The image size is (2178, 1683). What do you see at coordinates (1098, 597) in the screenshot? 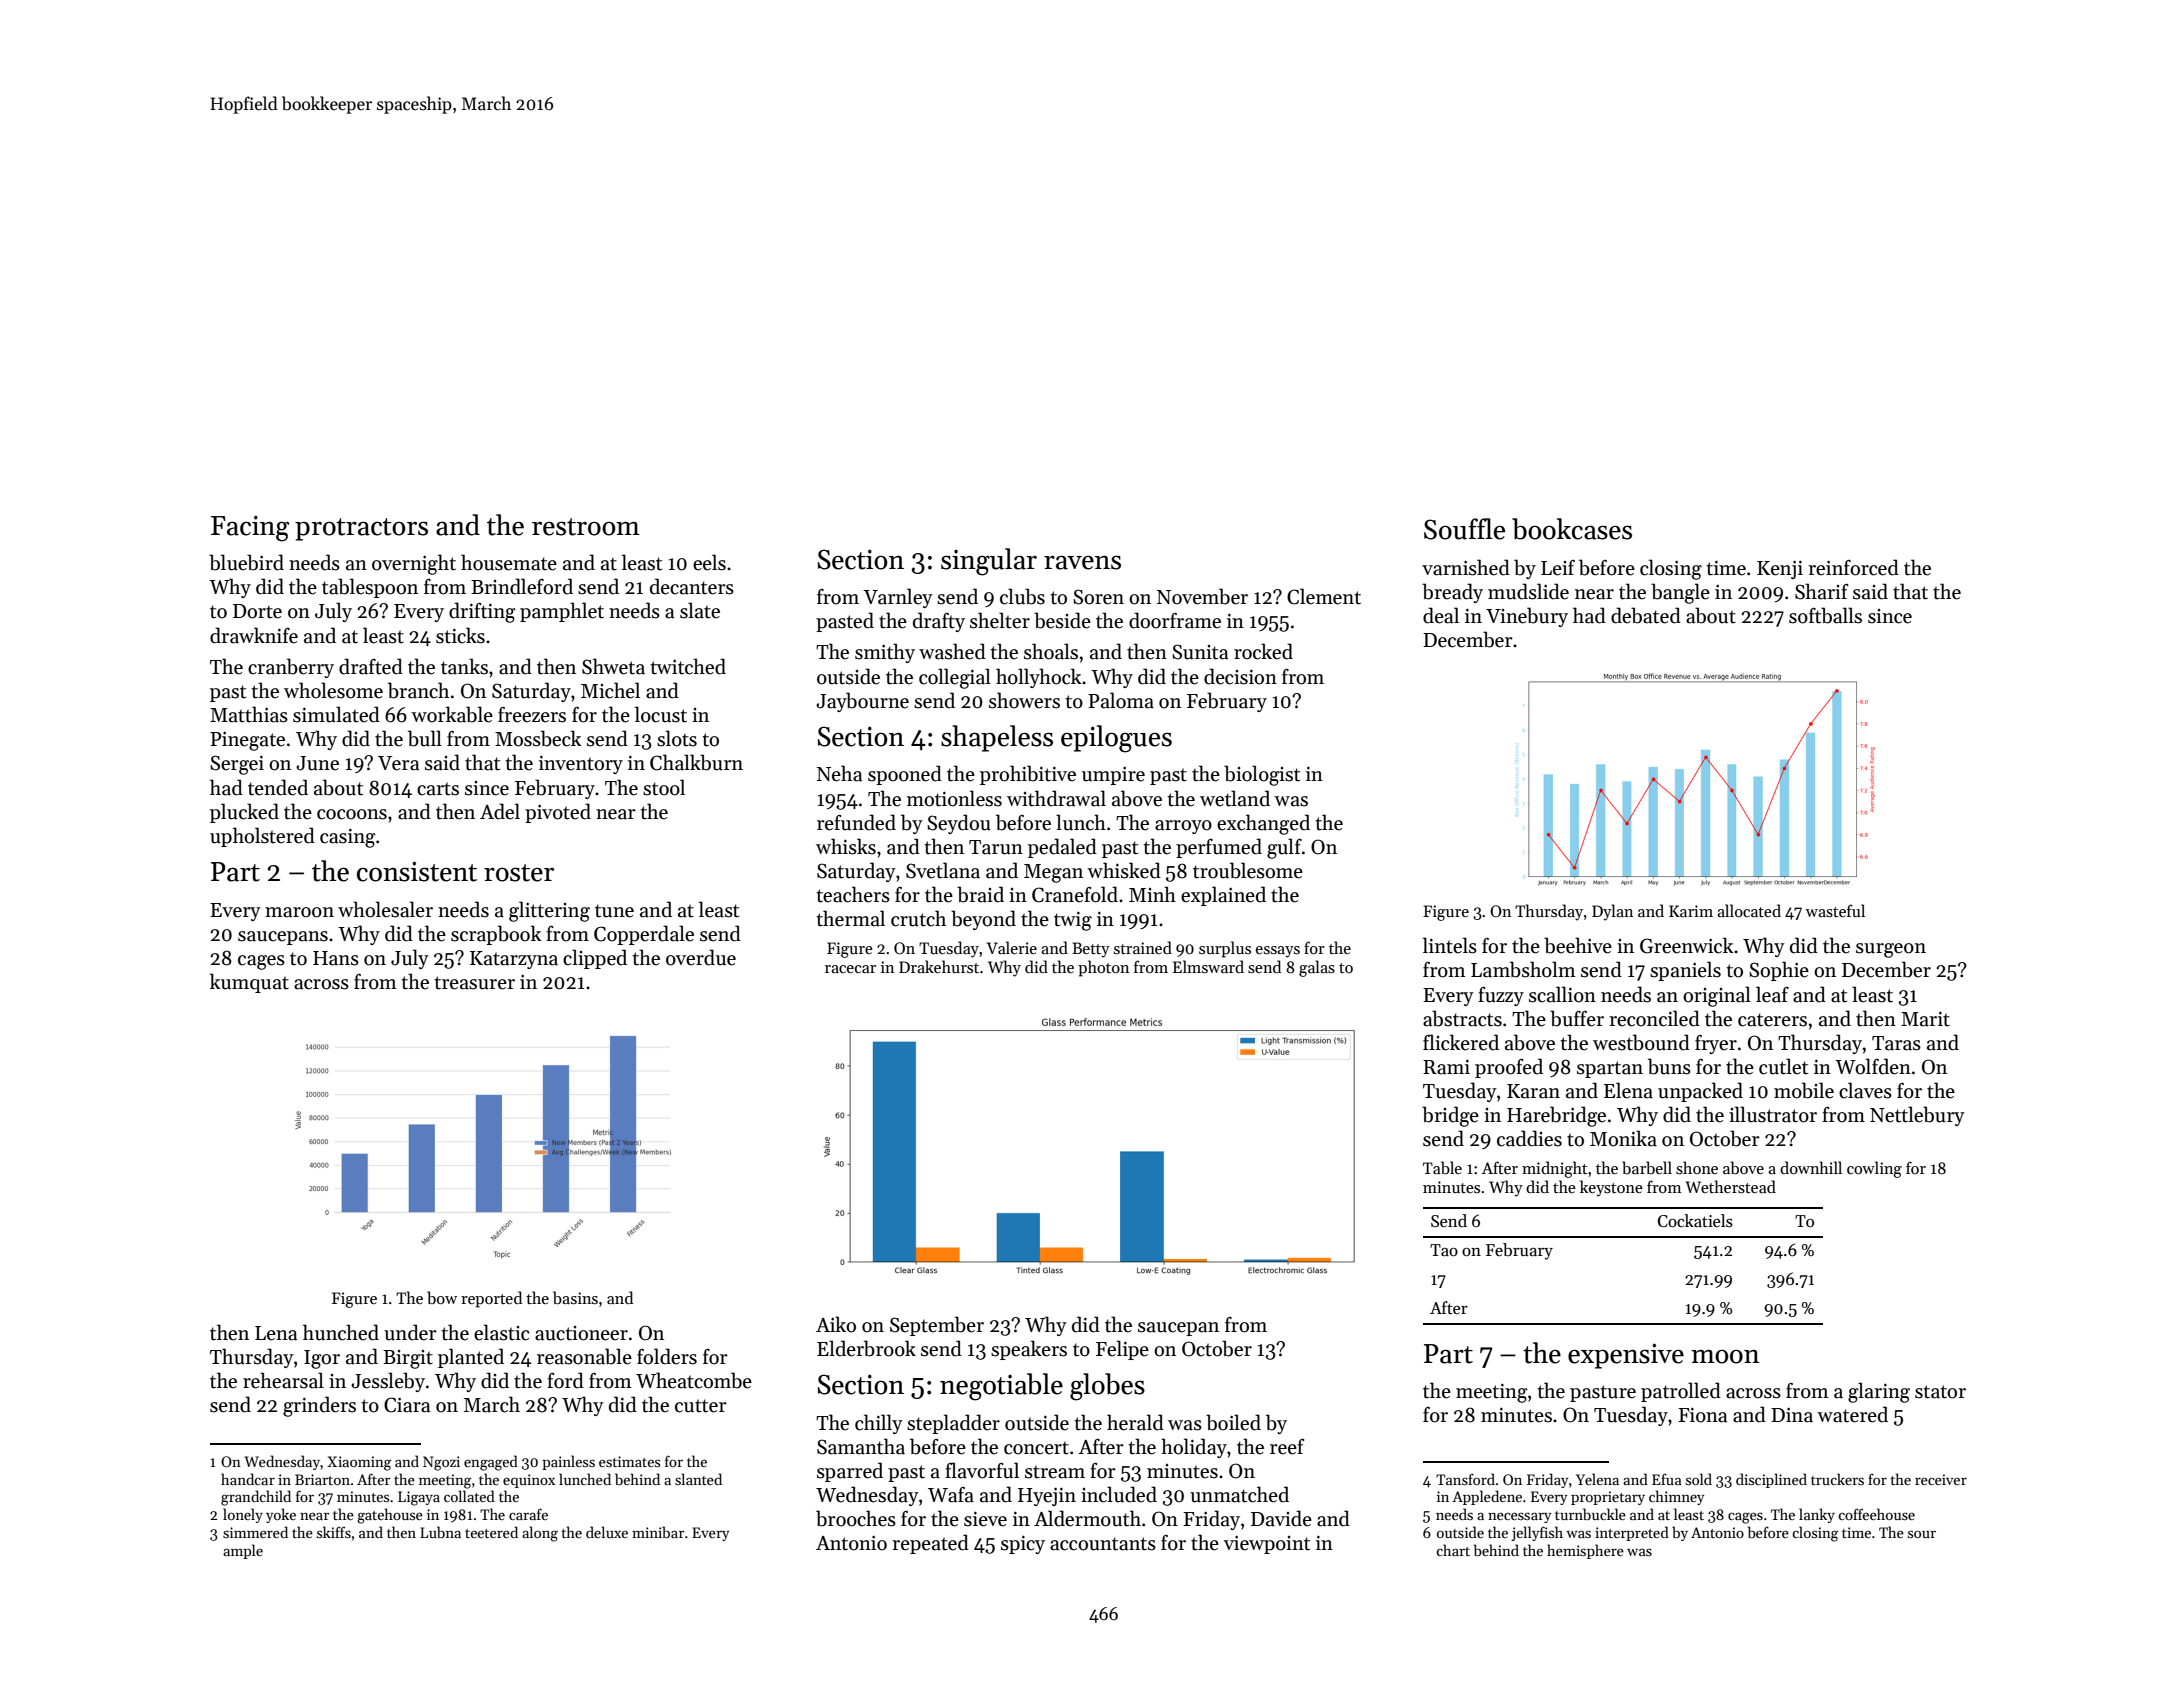
I see `Soren` at bounding box center [1098, 597].
